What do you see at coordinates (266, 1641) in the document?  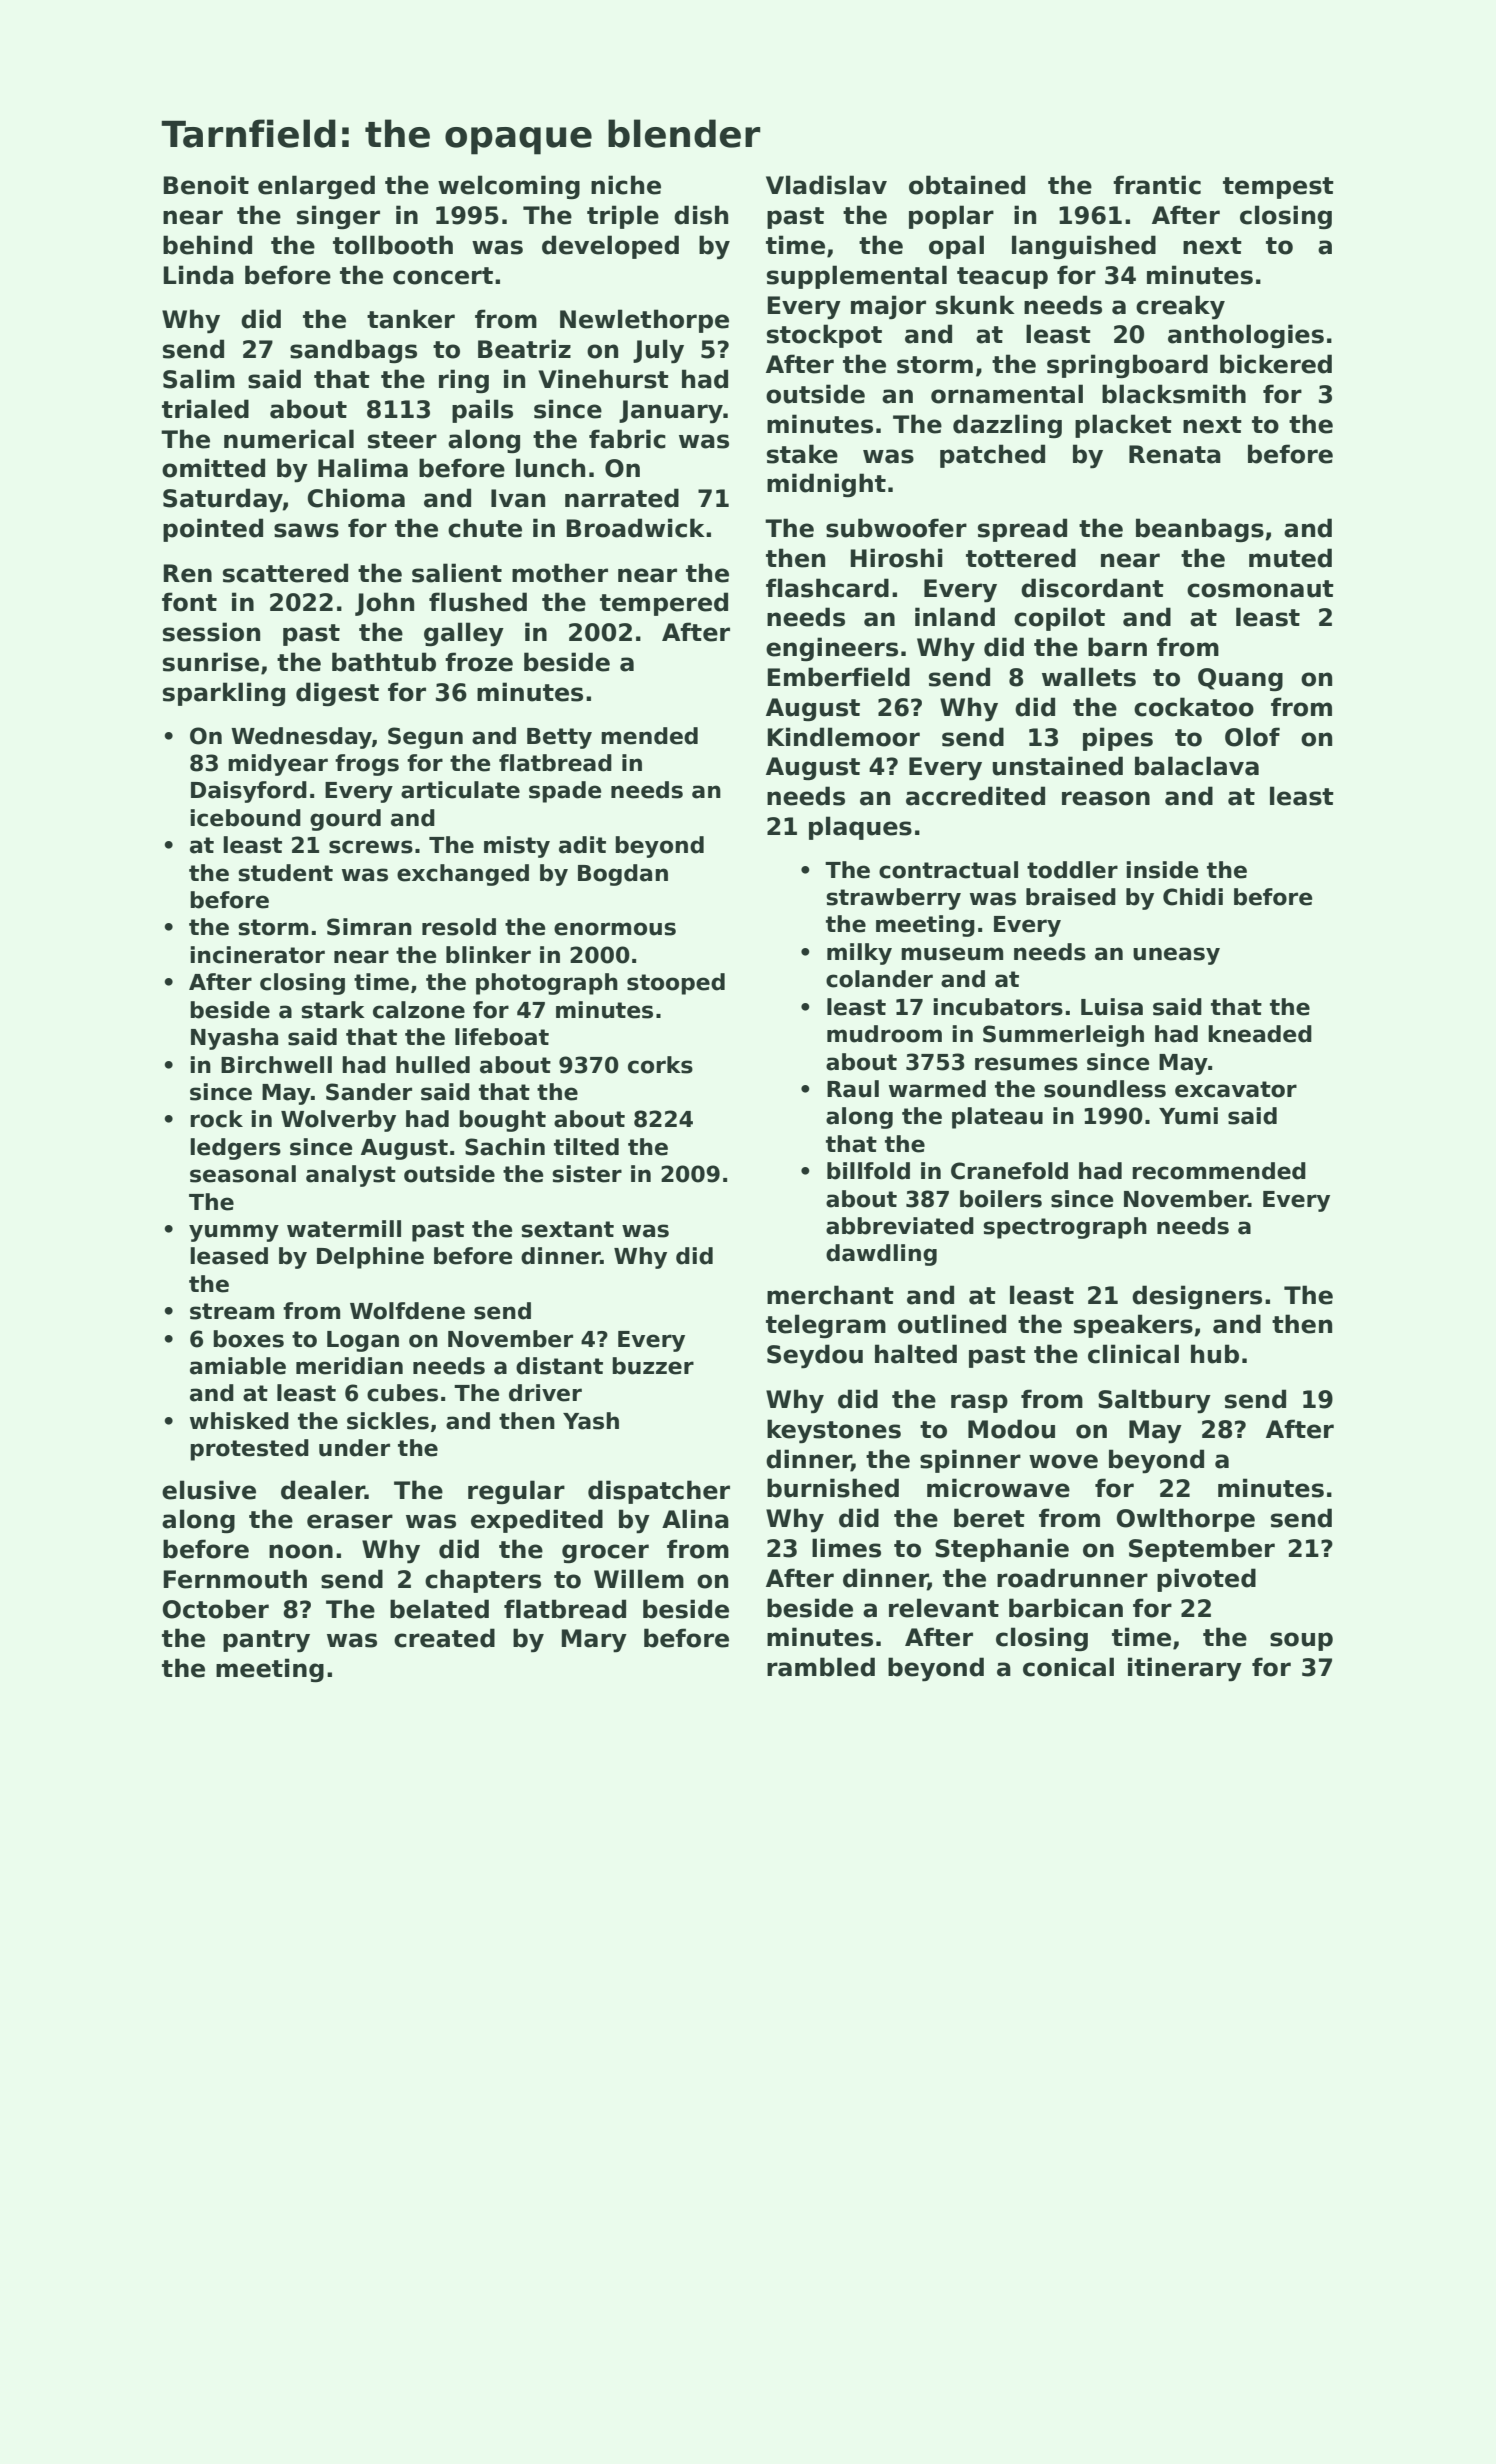 I see `pantry` at bounding box center [266, 1641].
